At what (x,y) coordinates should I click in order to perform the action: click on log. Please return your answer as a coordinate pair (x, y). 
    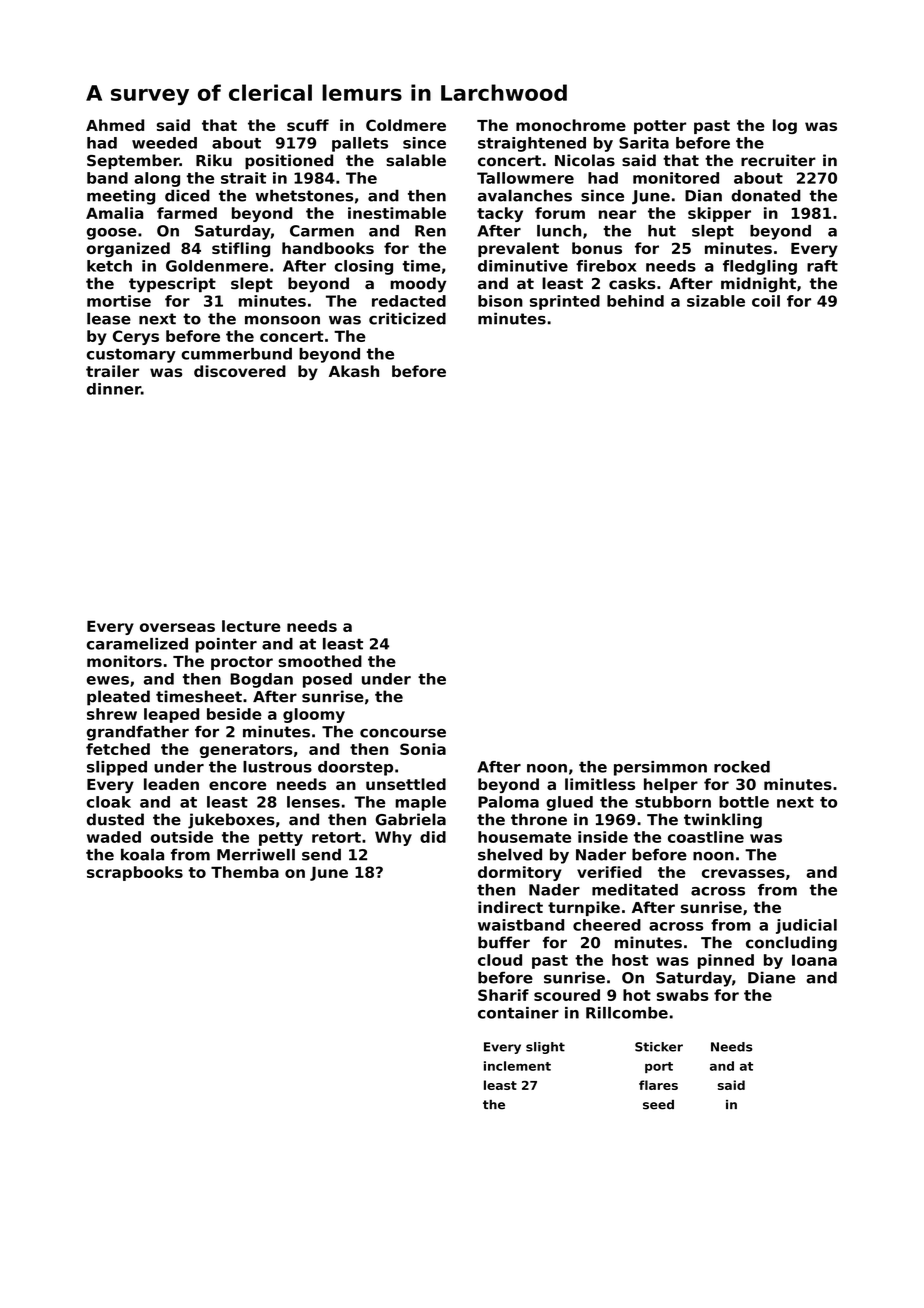
    Looking at the image, I should click on (785, 126).
